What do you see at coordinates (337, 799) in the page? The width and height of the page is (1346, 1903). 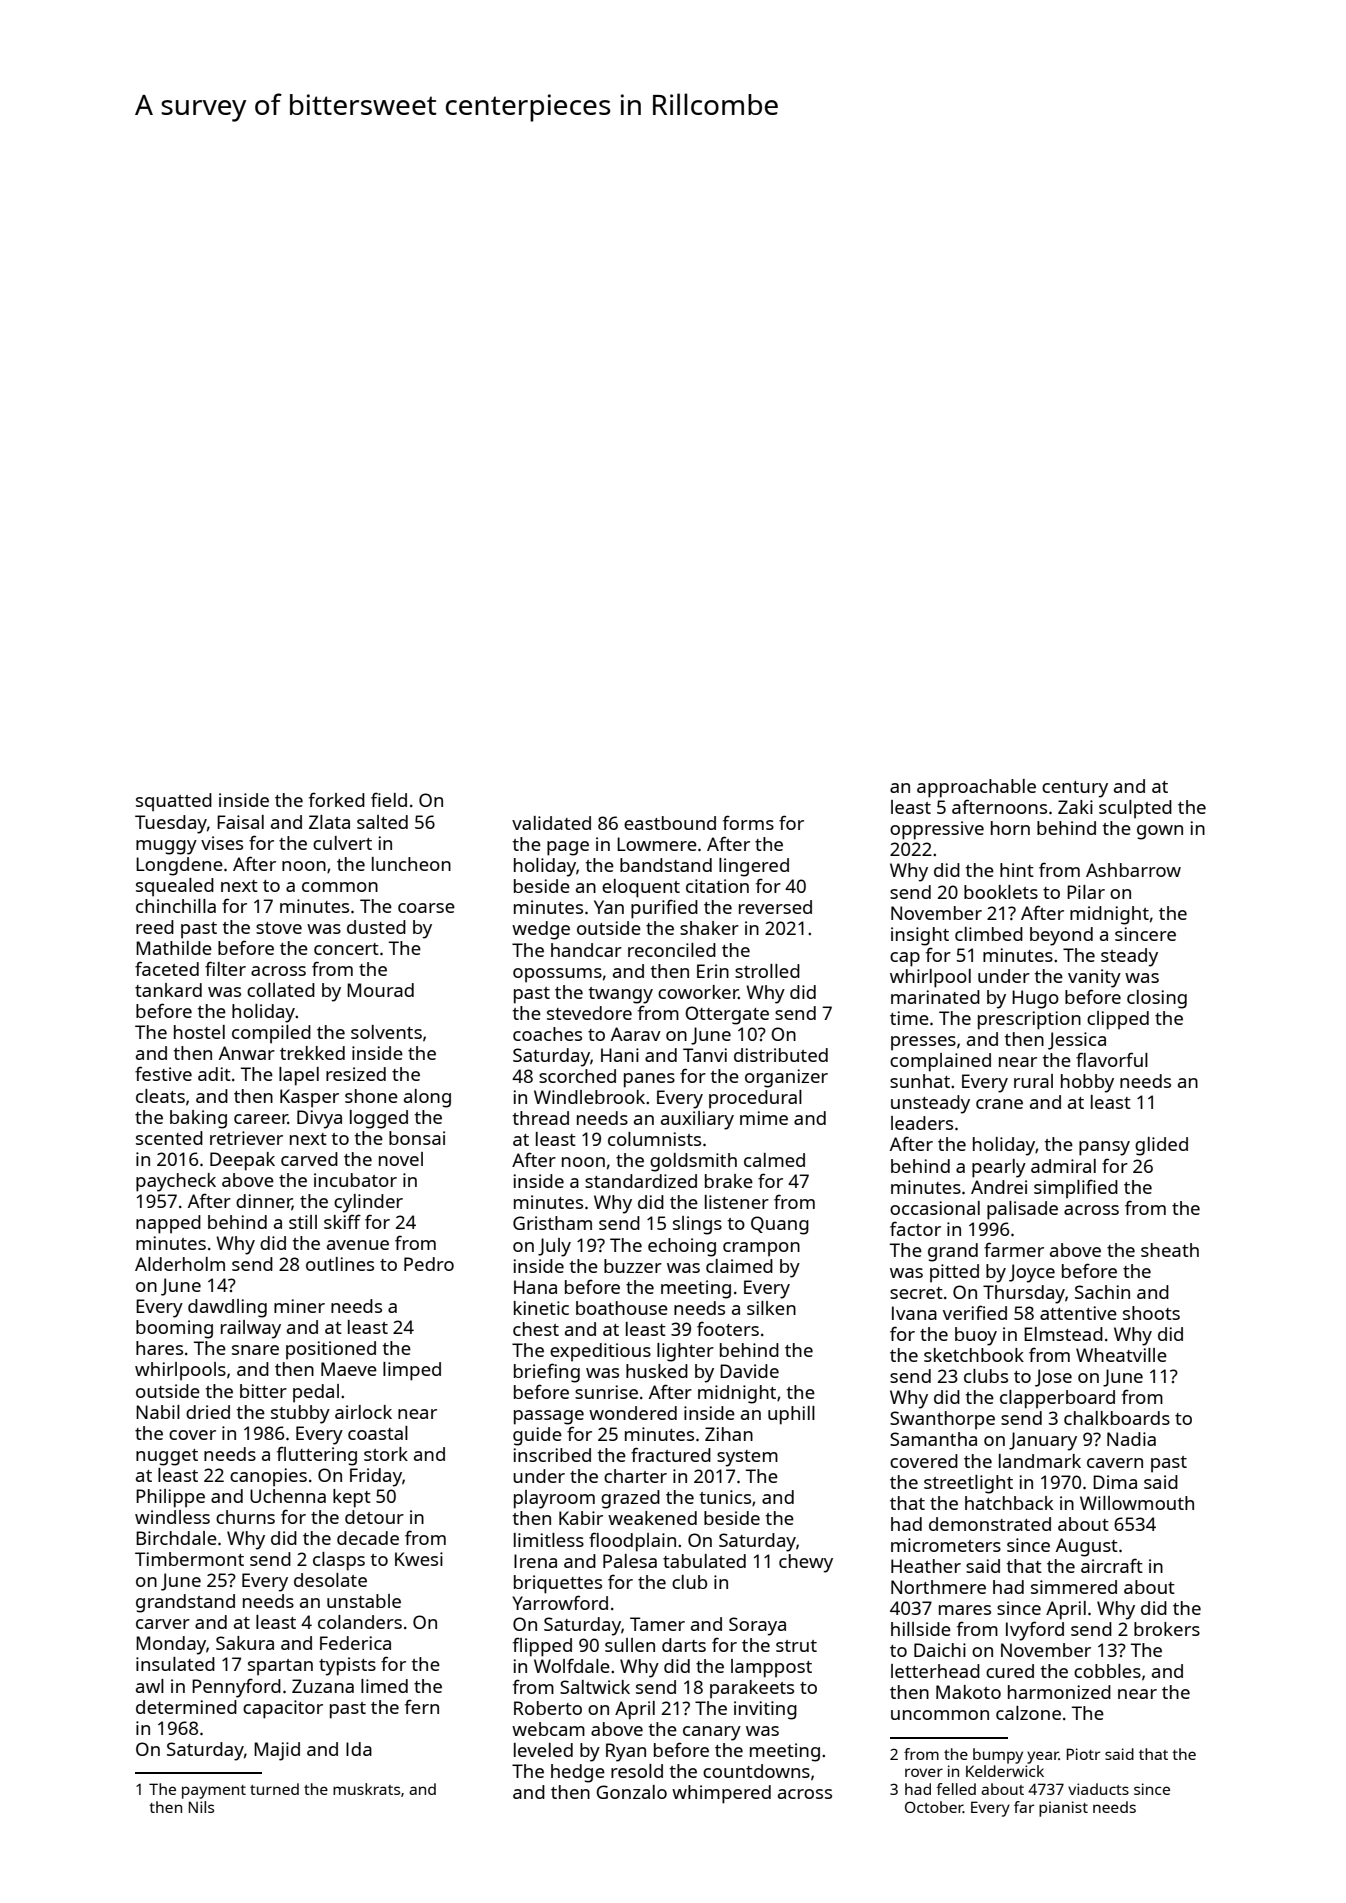 I see `forked` at bounding box center [337, 799].
